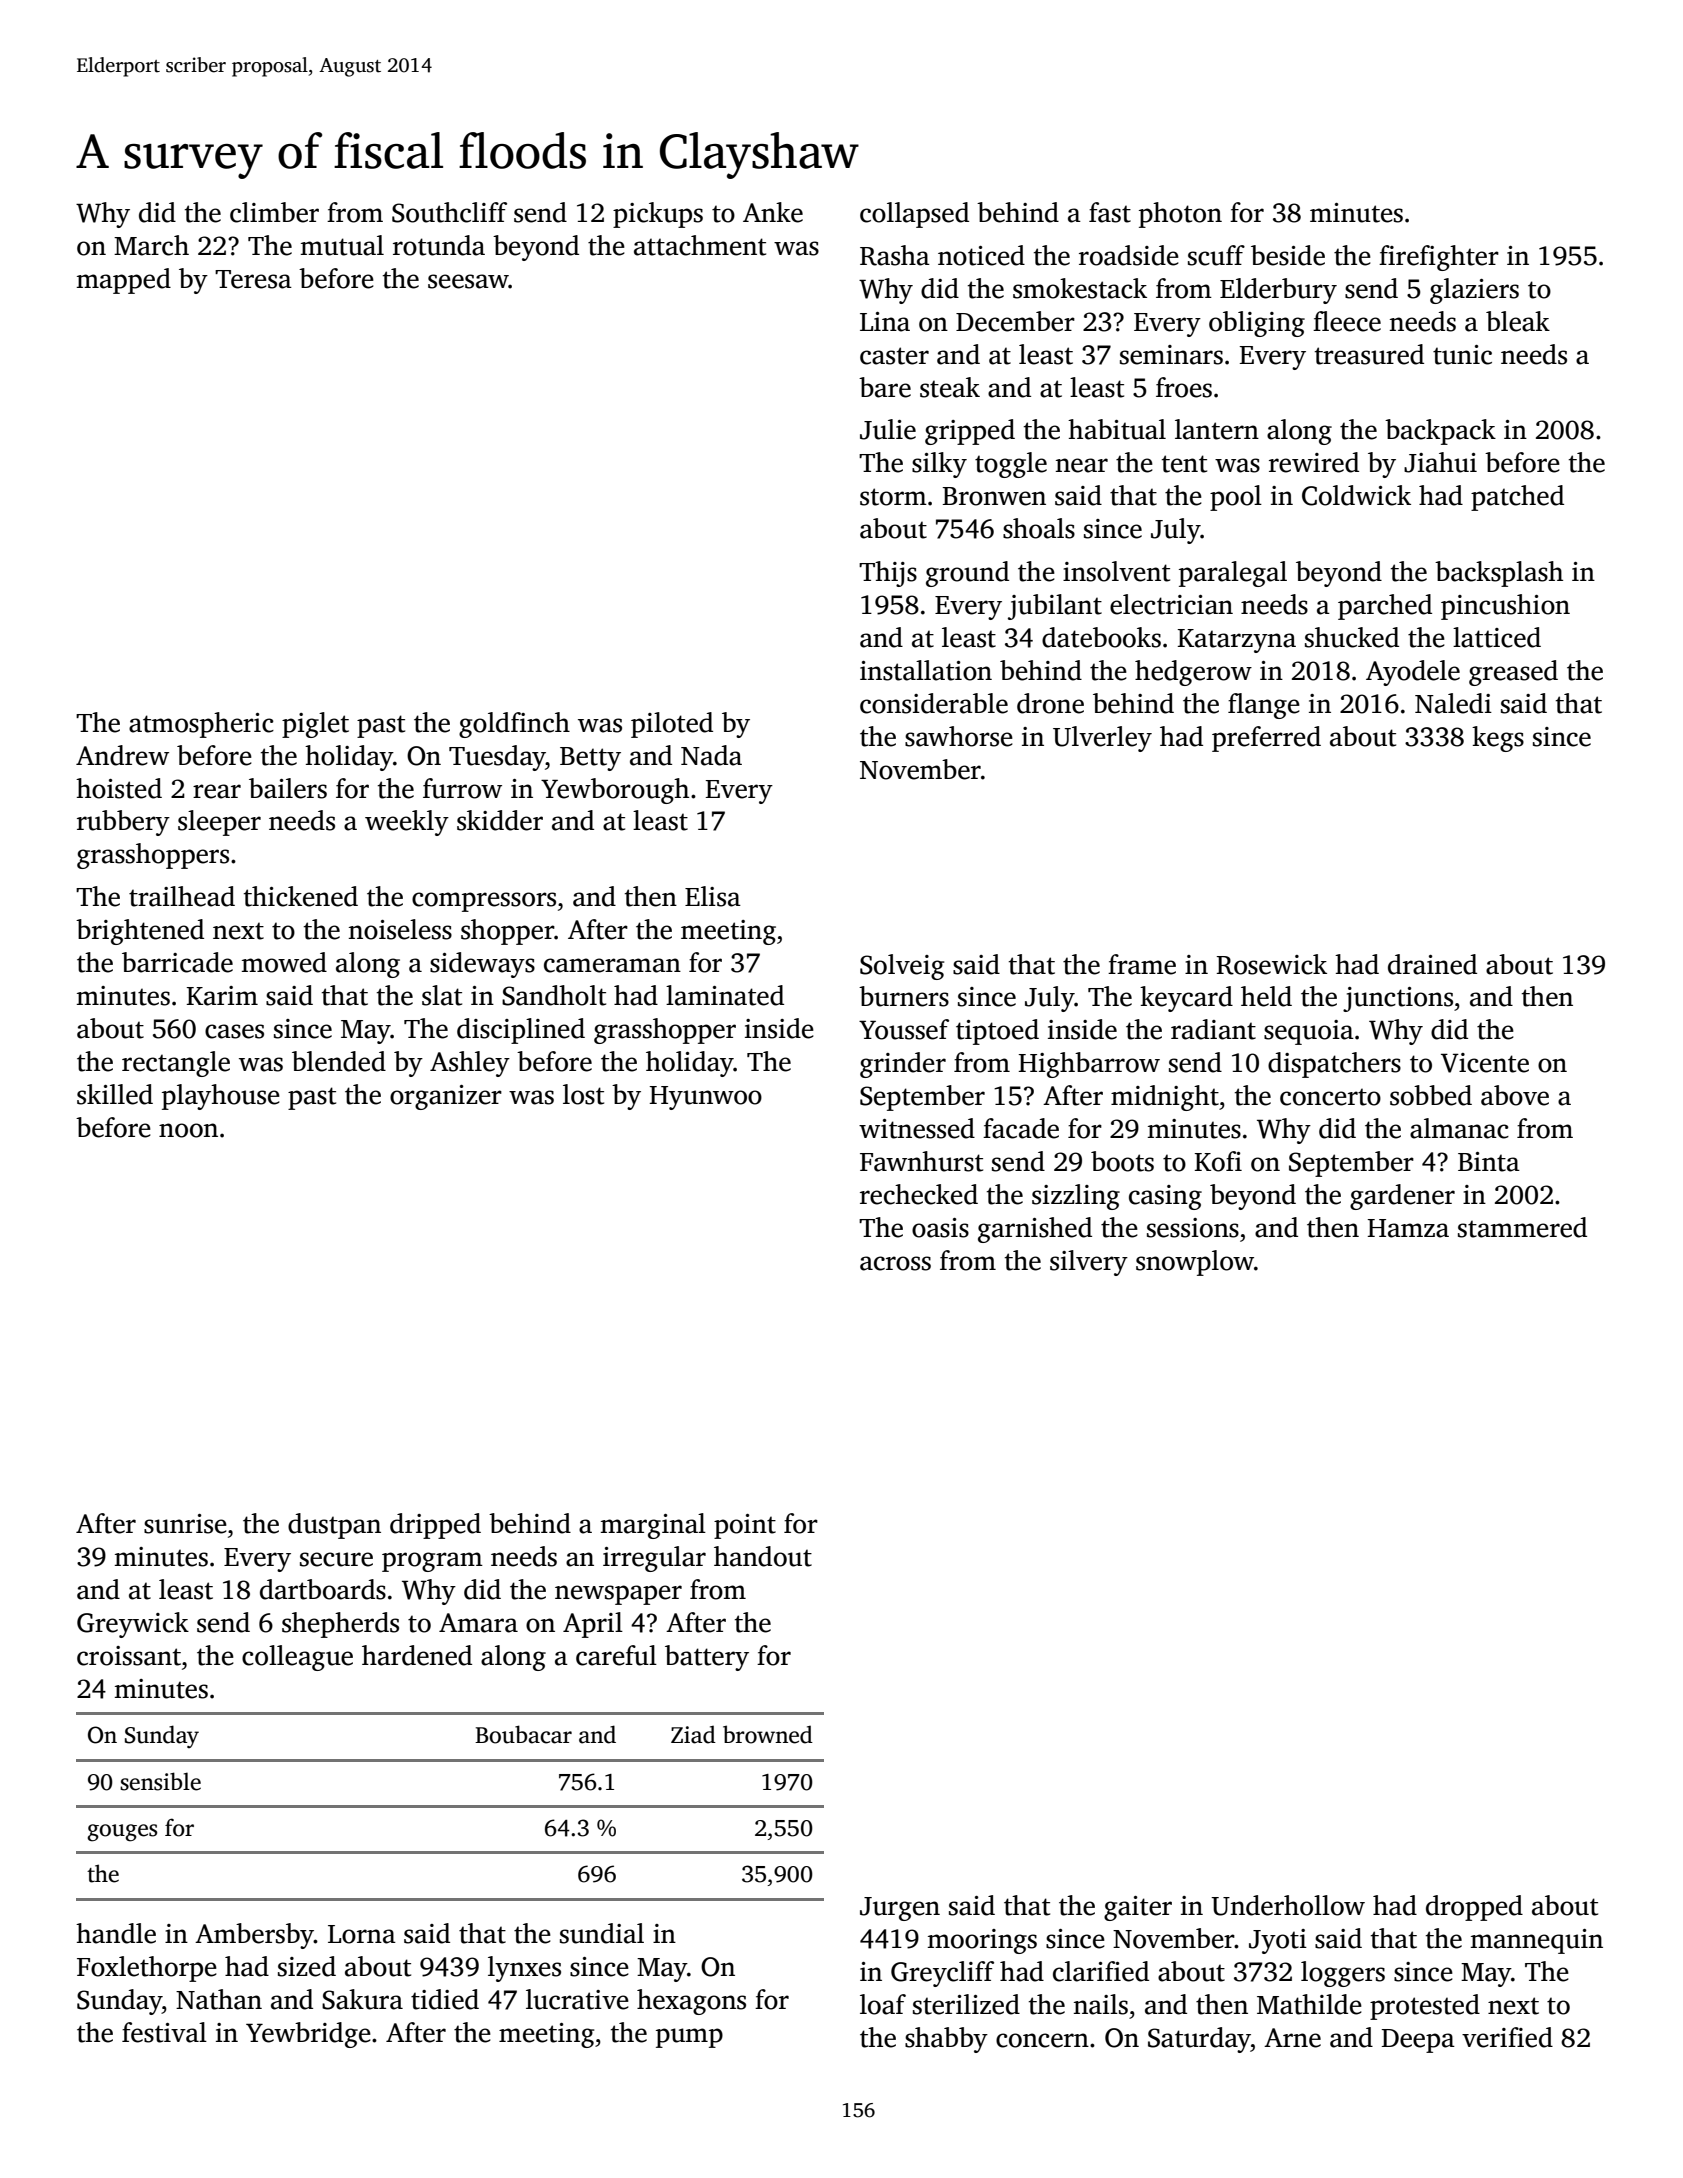 Image resolution: width=1683 pixels, height=2178 pixels. I want to click on rechecked, so click(919, 1194).
